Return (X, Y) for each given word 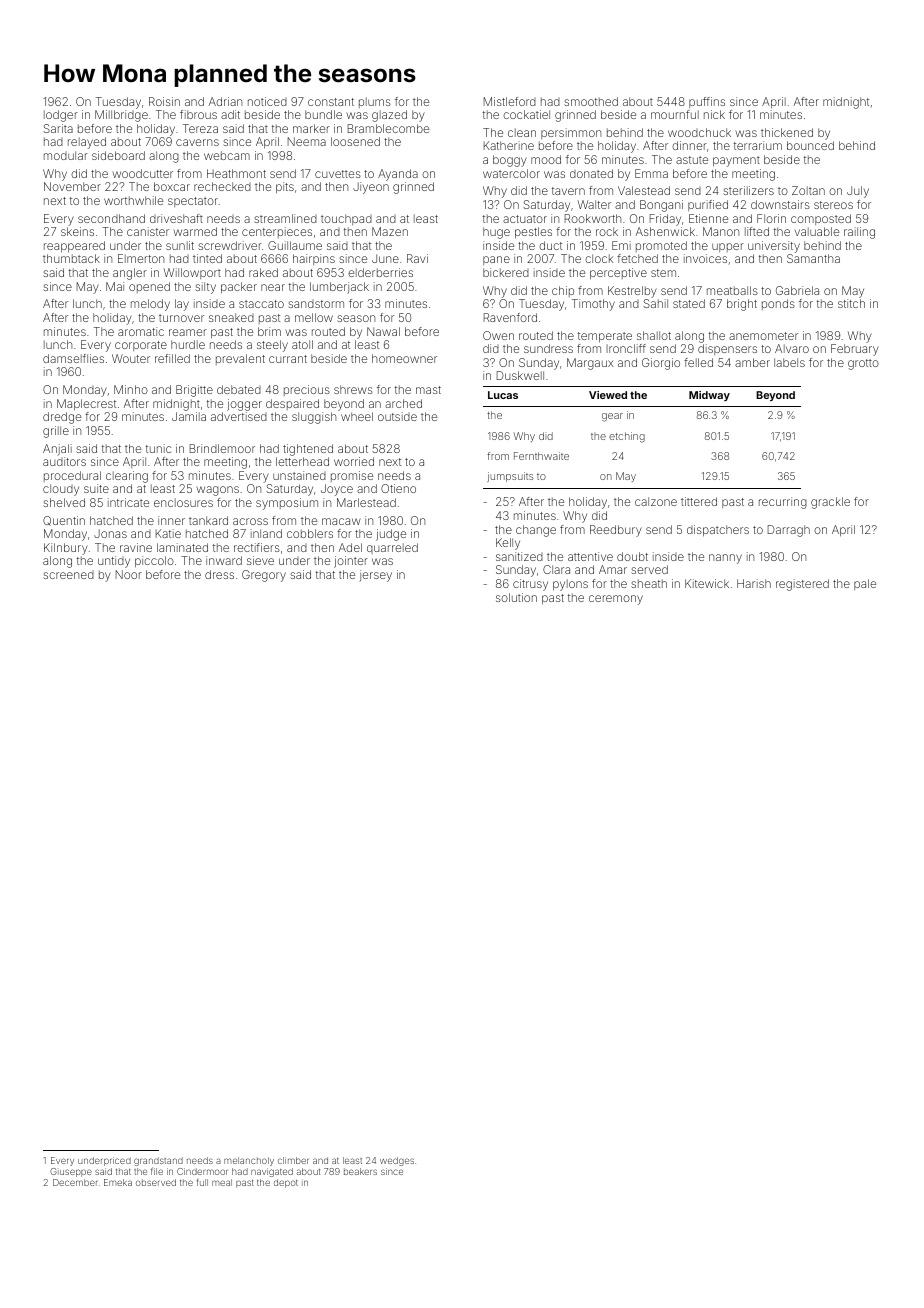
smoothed (591, 101)
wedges (397, 1161)
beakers (360, 1171)
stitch (851, 303)
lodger (61, 116)
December (75, 1182)
